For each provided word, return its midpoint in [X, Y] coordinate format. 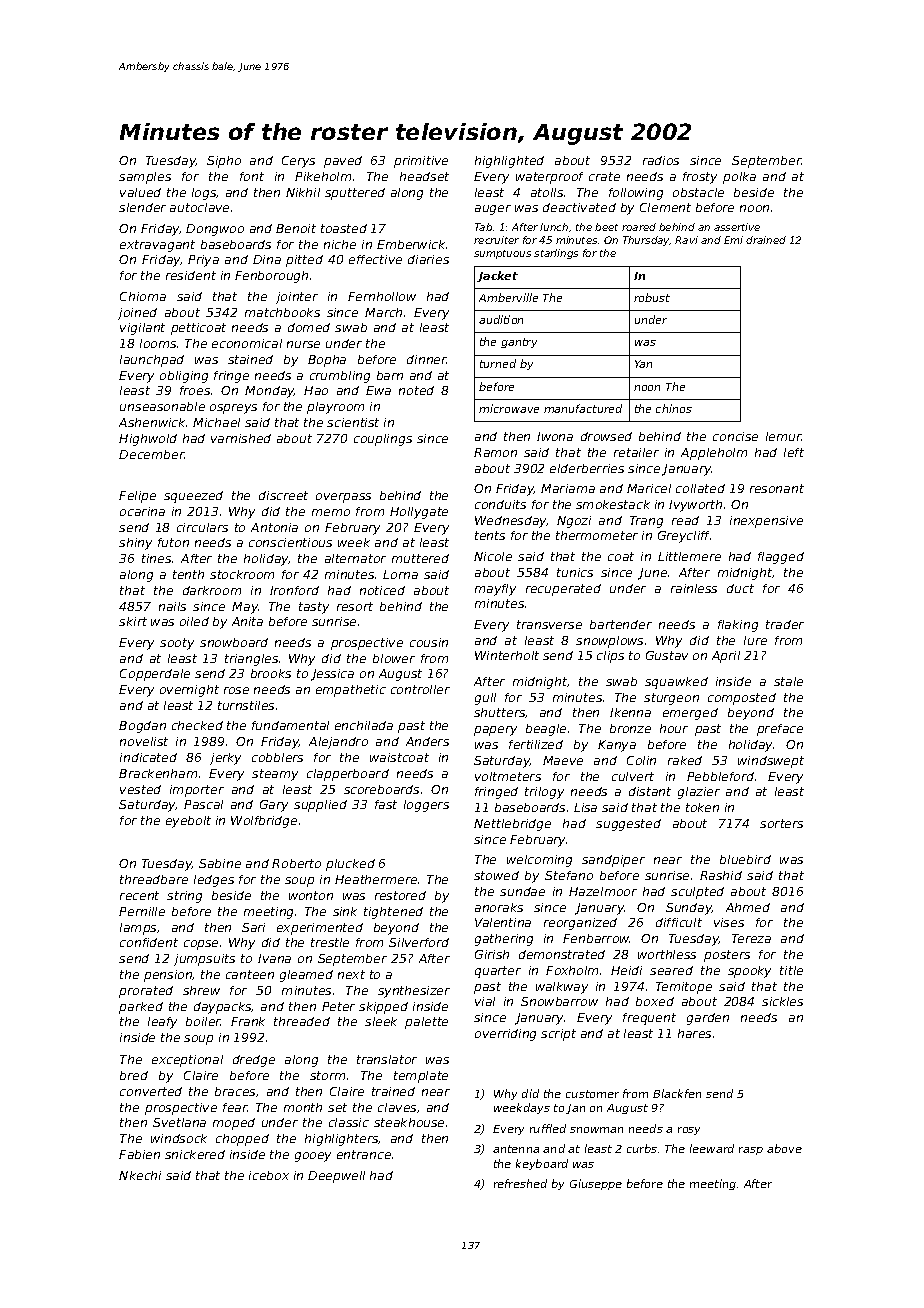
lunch [554, 227]
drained [766, 240]
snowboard [234, 642]
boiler [203, 1021]
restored [400, 895]
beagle [546, 730]
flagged [781, 558]
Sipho [224, 162]
